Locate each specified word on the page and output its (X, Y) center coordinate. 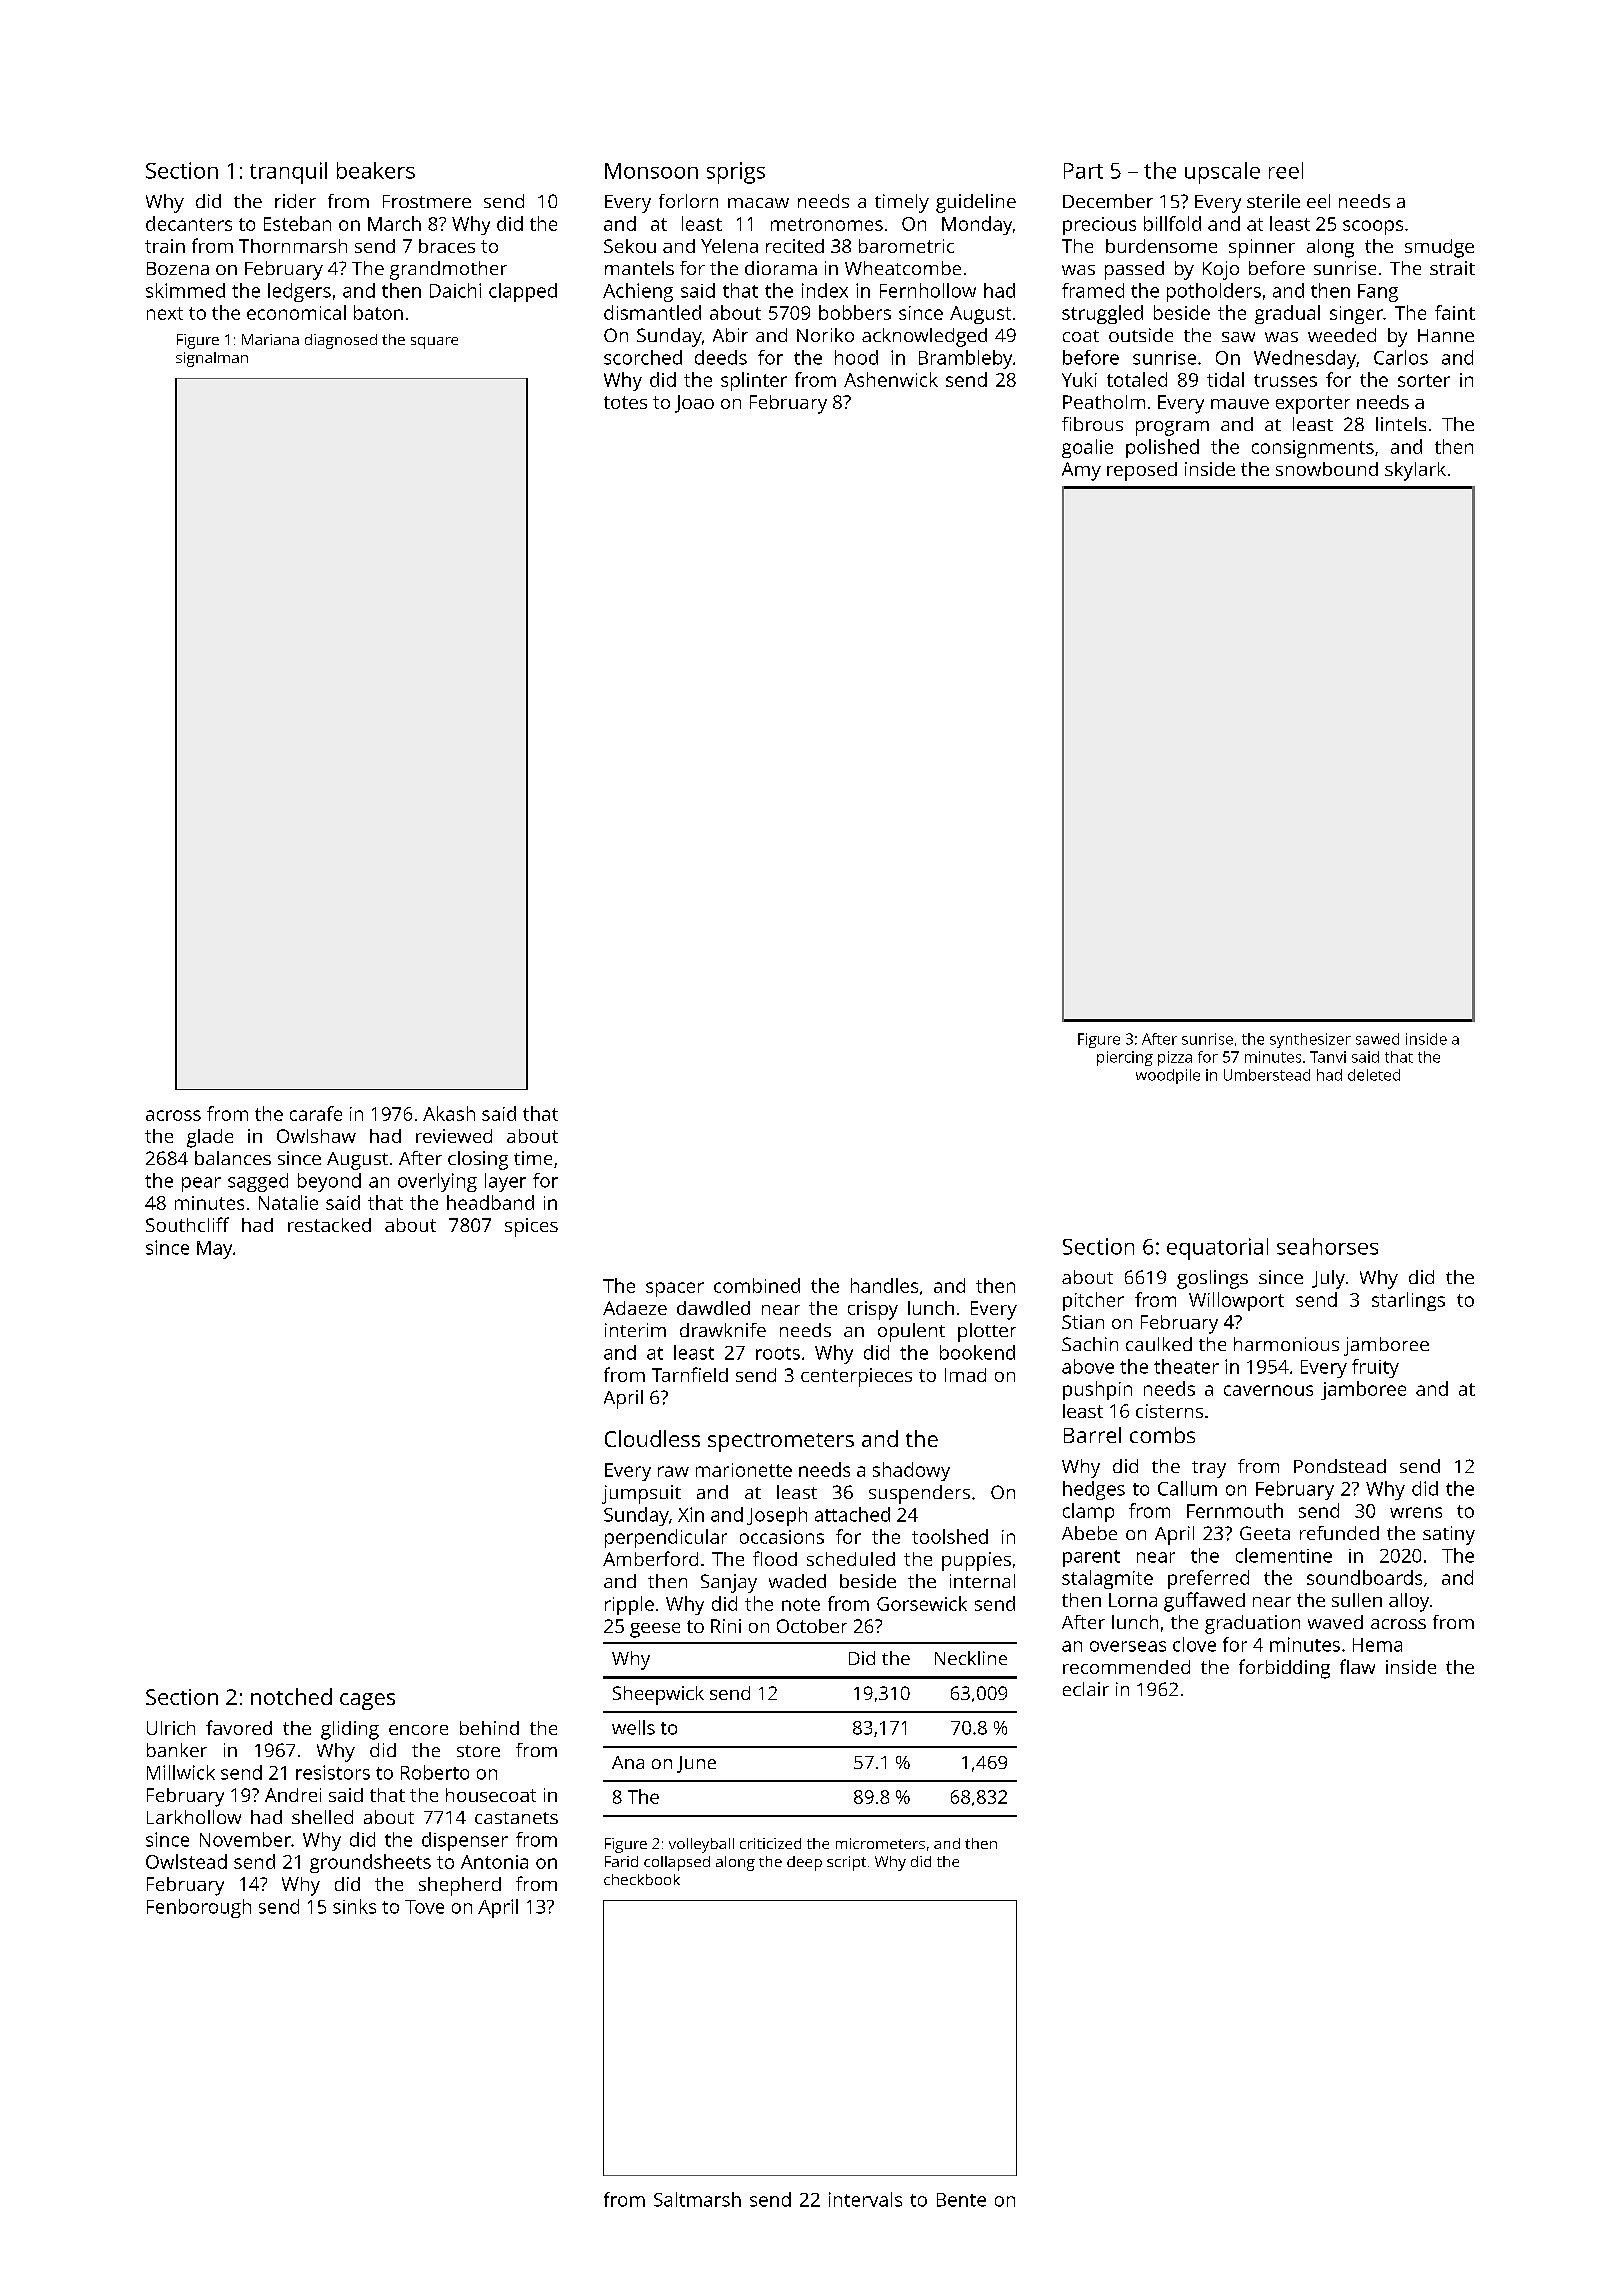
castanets (516, 1818)
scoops (1373, 227)
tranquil (288, 173)
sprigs (736, 173)
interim (635, 1330)
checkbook (642, 1879)
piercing (1125, 1058)
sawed (1377, 1039)
